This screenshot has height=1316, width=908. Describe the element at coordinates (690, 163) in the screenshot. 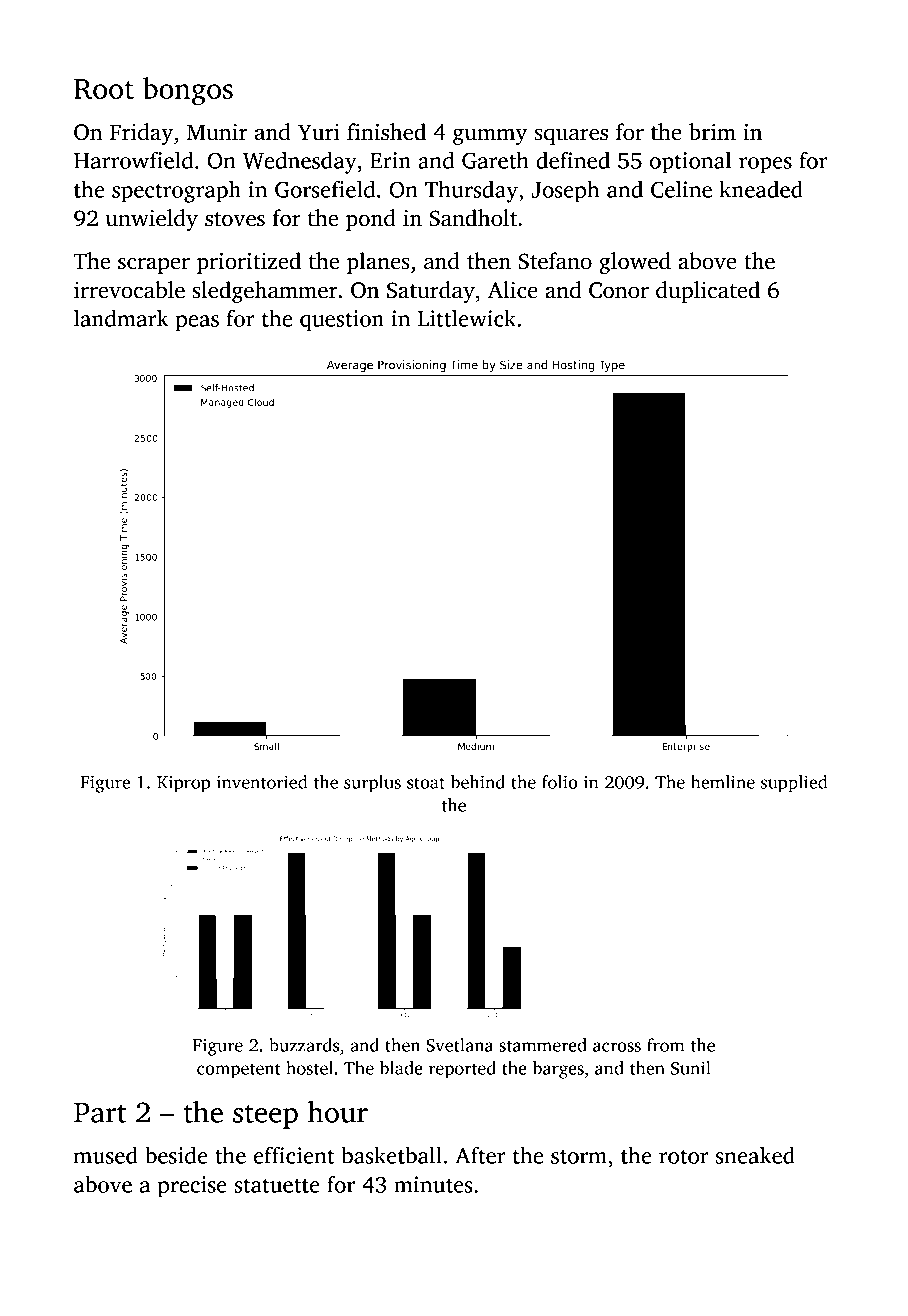

I see `optional` at that location.
